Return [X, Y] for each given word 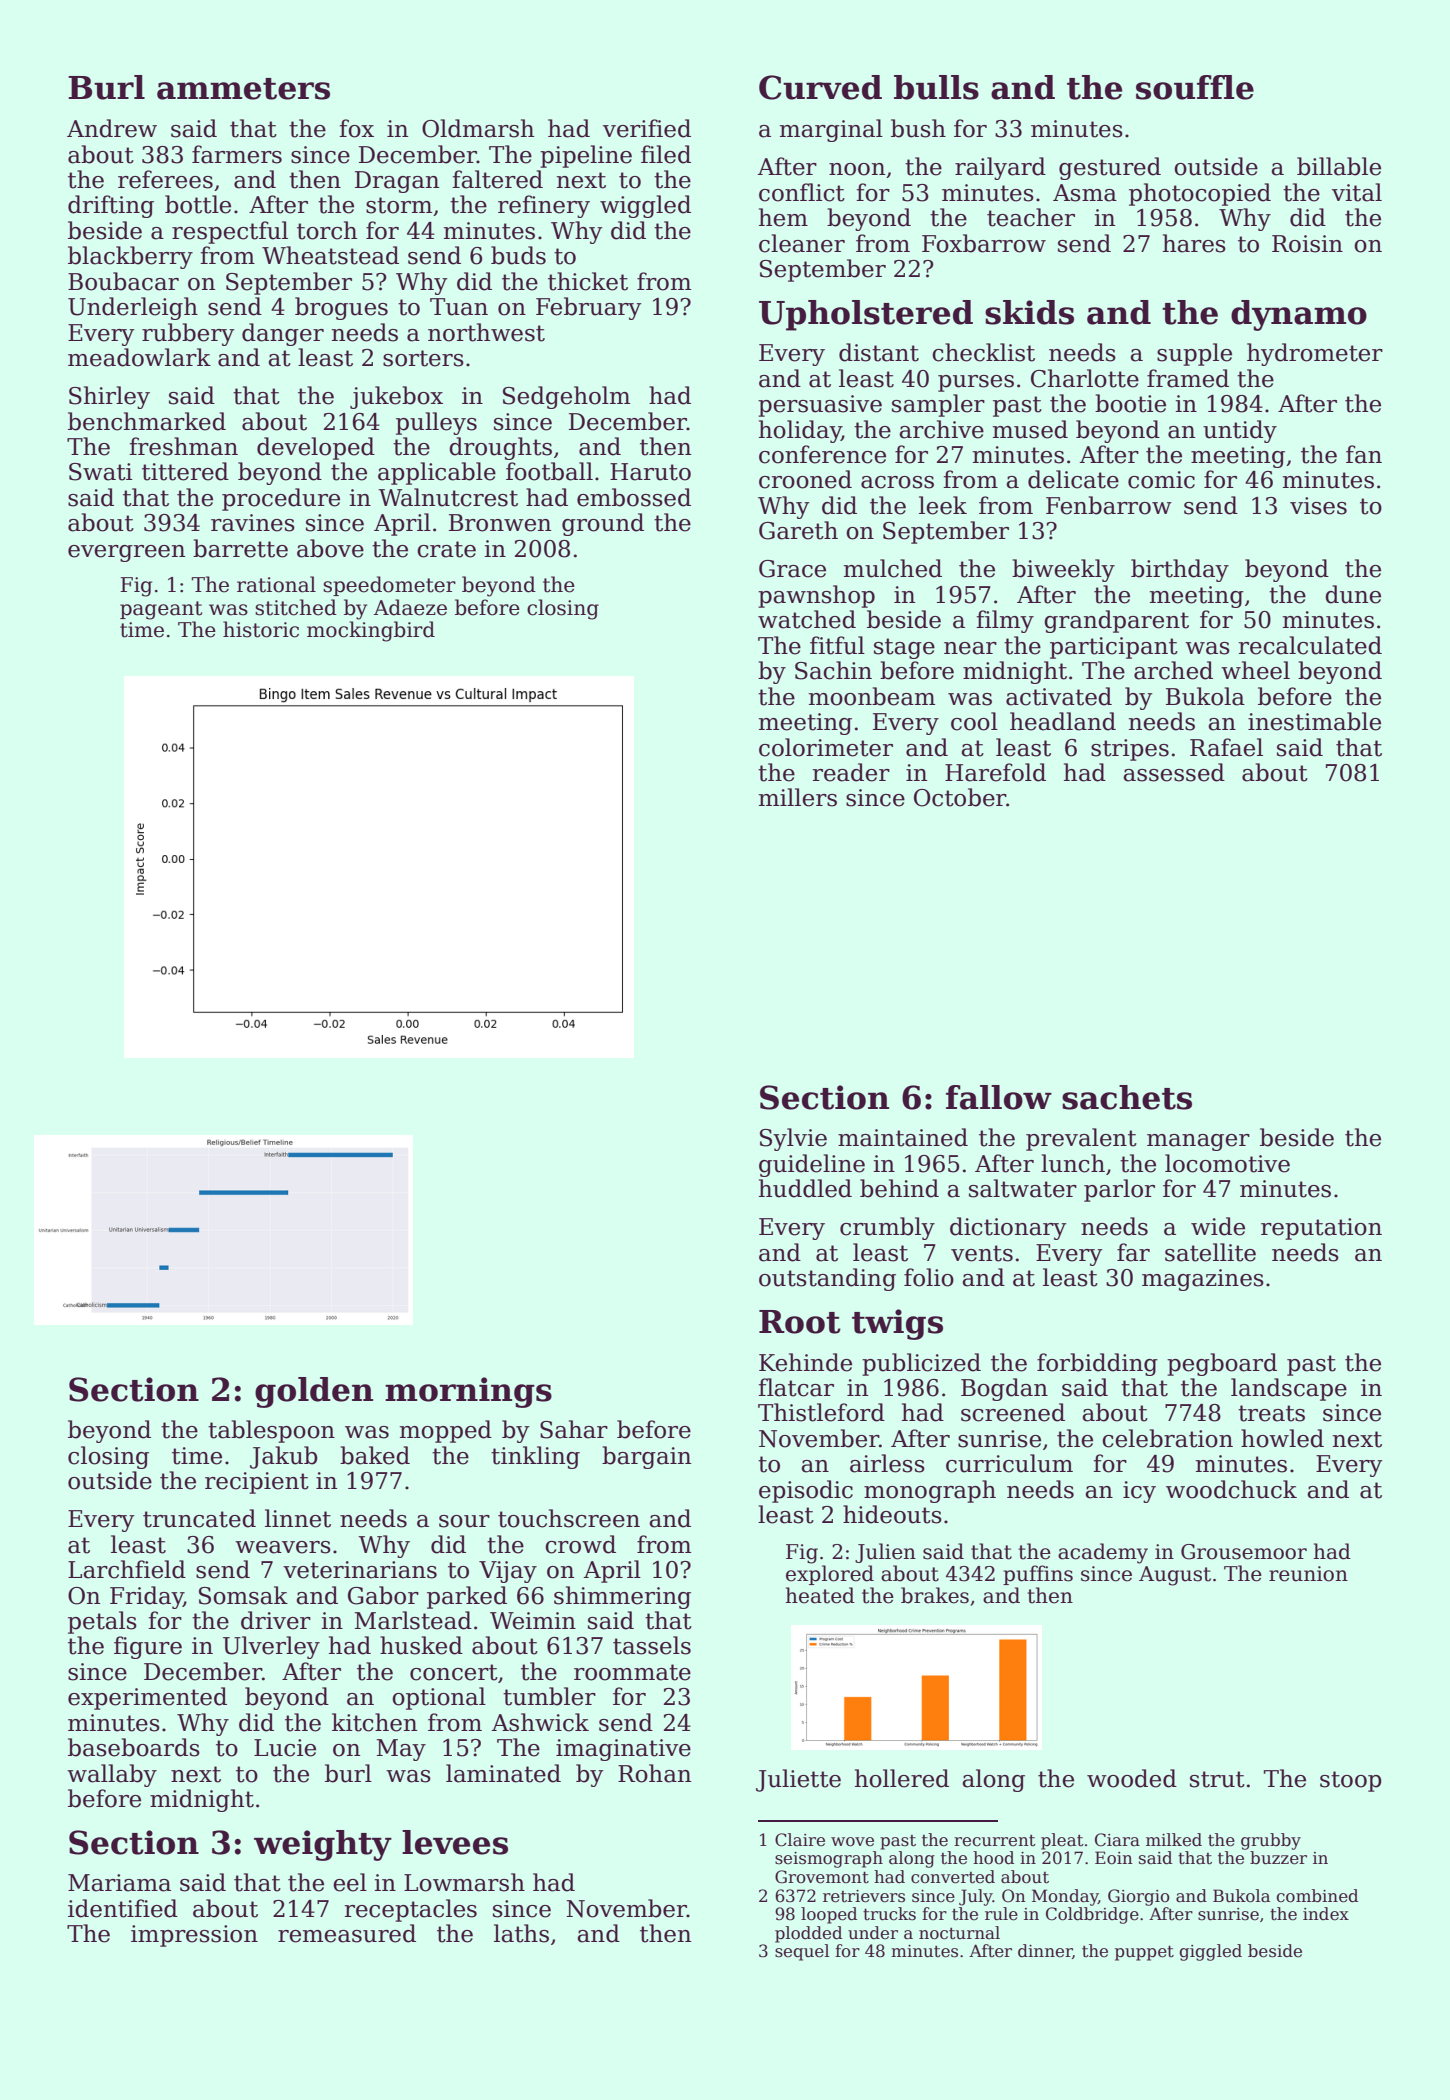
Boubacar [123, 281]
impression [194, 1936]
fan [1364, 454]
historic [261, 629]
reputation [1321, 1229]
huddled [805, 1188]
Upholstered [866, 315]
